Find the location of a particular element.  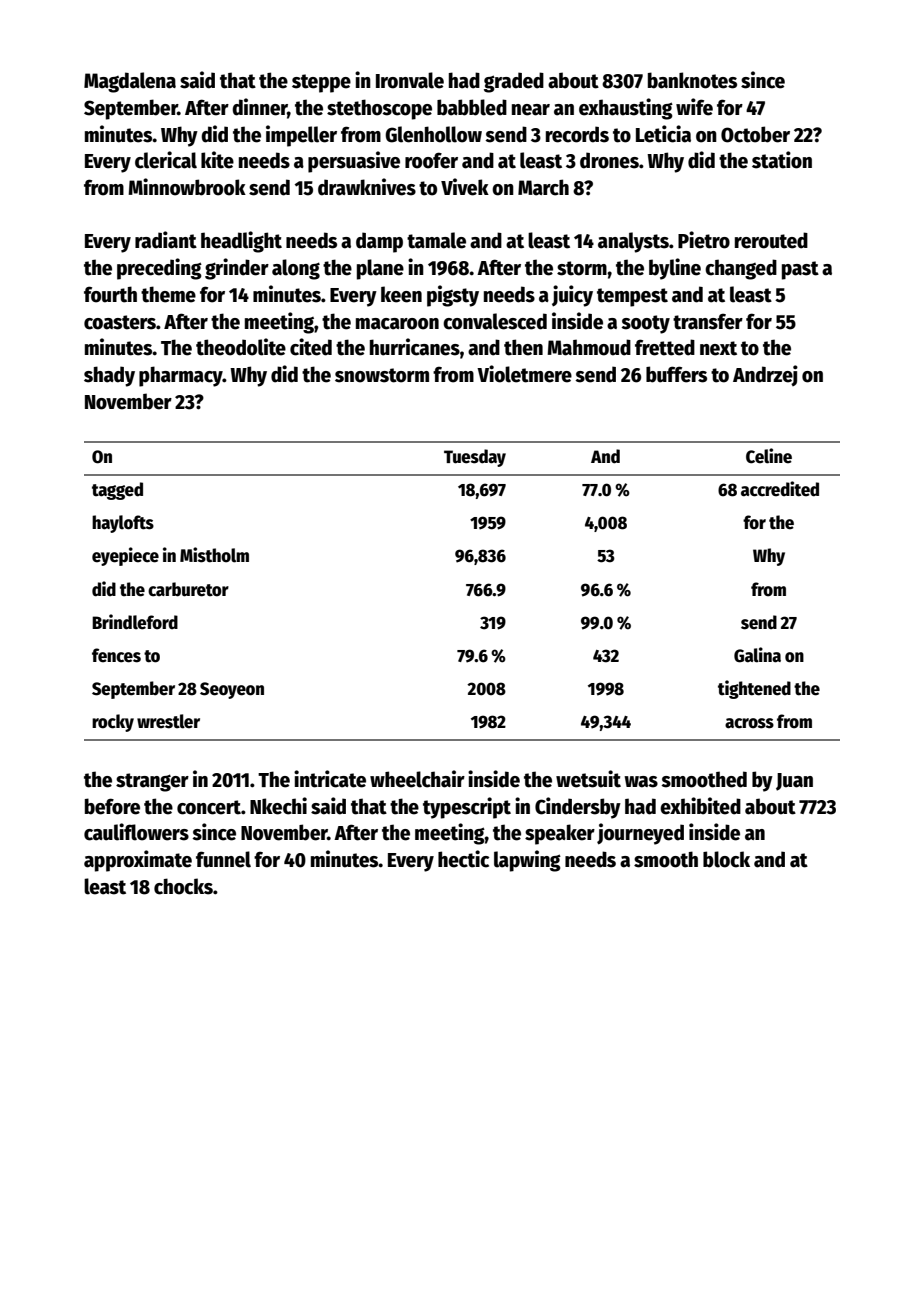

stranger is located at coordinates (152, 782).
